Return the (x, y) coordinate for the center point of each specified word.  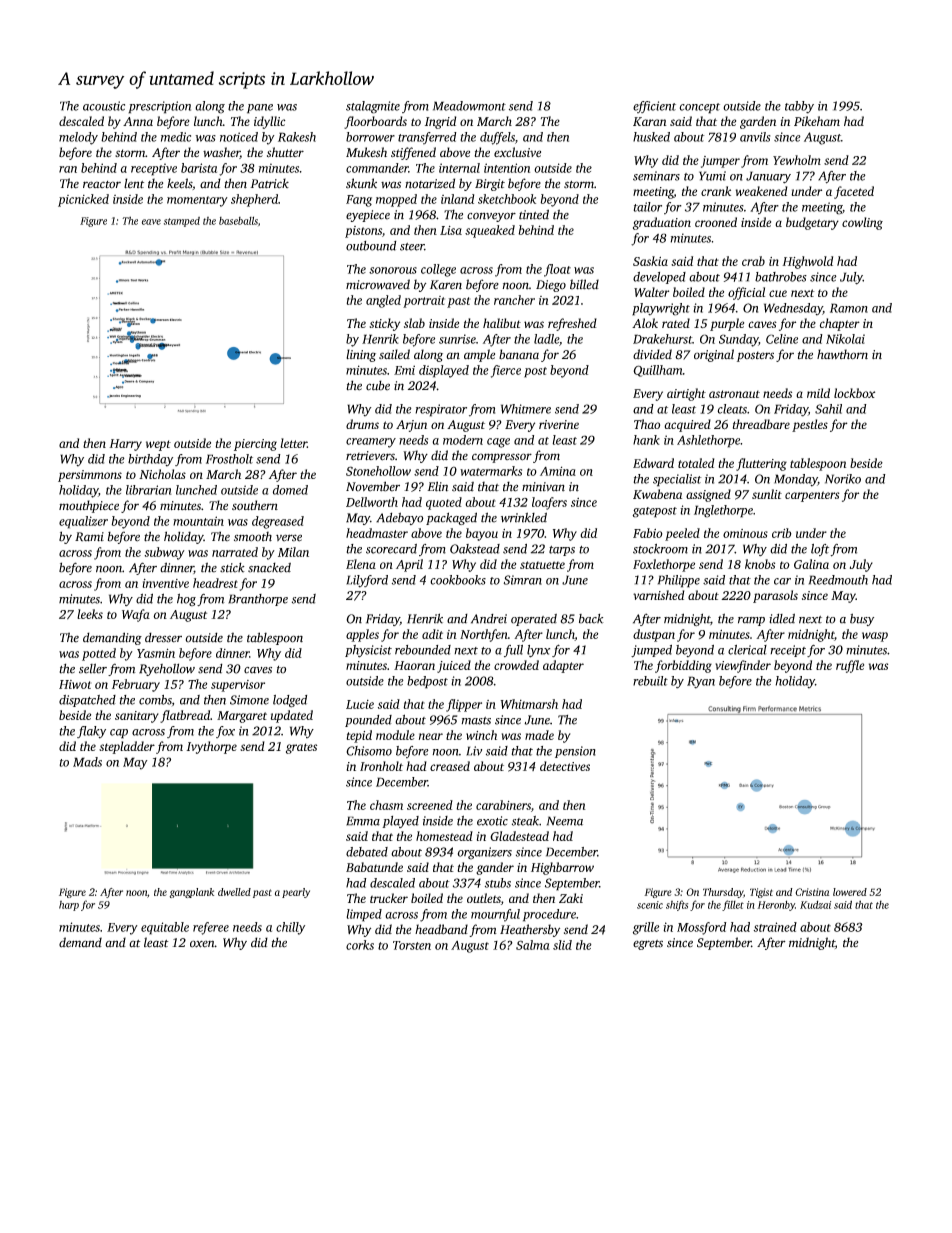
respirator (441, 410)
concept (699, 108)
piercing (255, 445)
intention (507, 168)
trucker (389, 898)
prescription (159, 107)
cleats (732, 409)
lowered (850, 892)
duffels (497, 138)
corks (360, 945)
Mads (87, 762)
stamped (182, 222)
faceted (854, 192)
